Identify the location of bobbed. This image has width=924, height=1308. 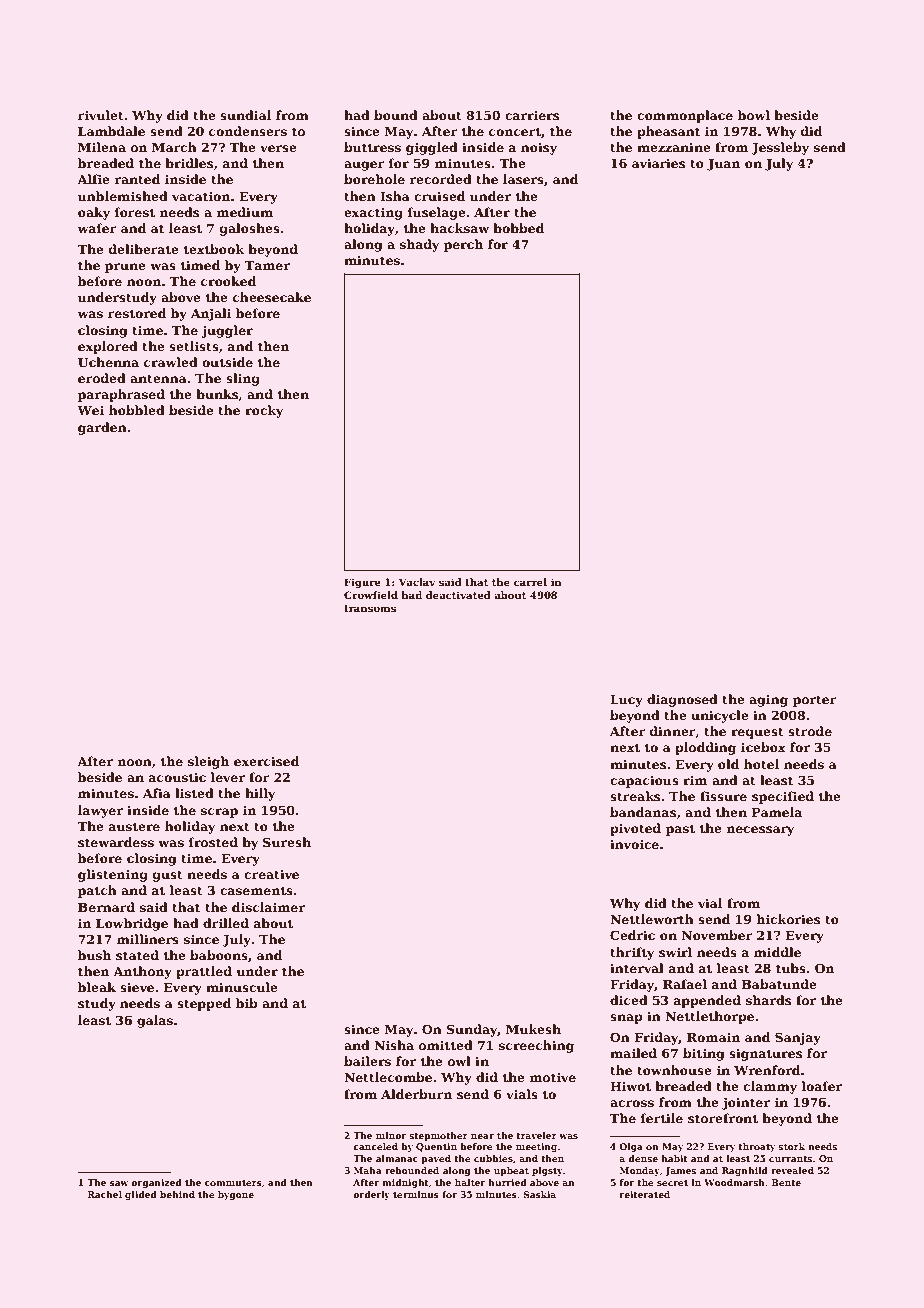
(518, 228).
